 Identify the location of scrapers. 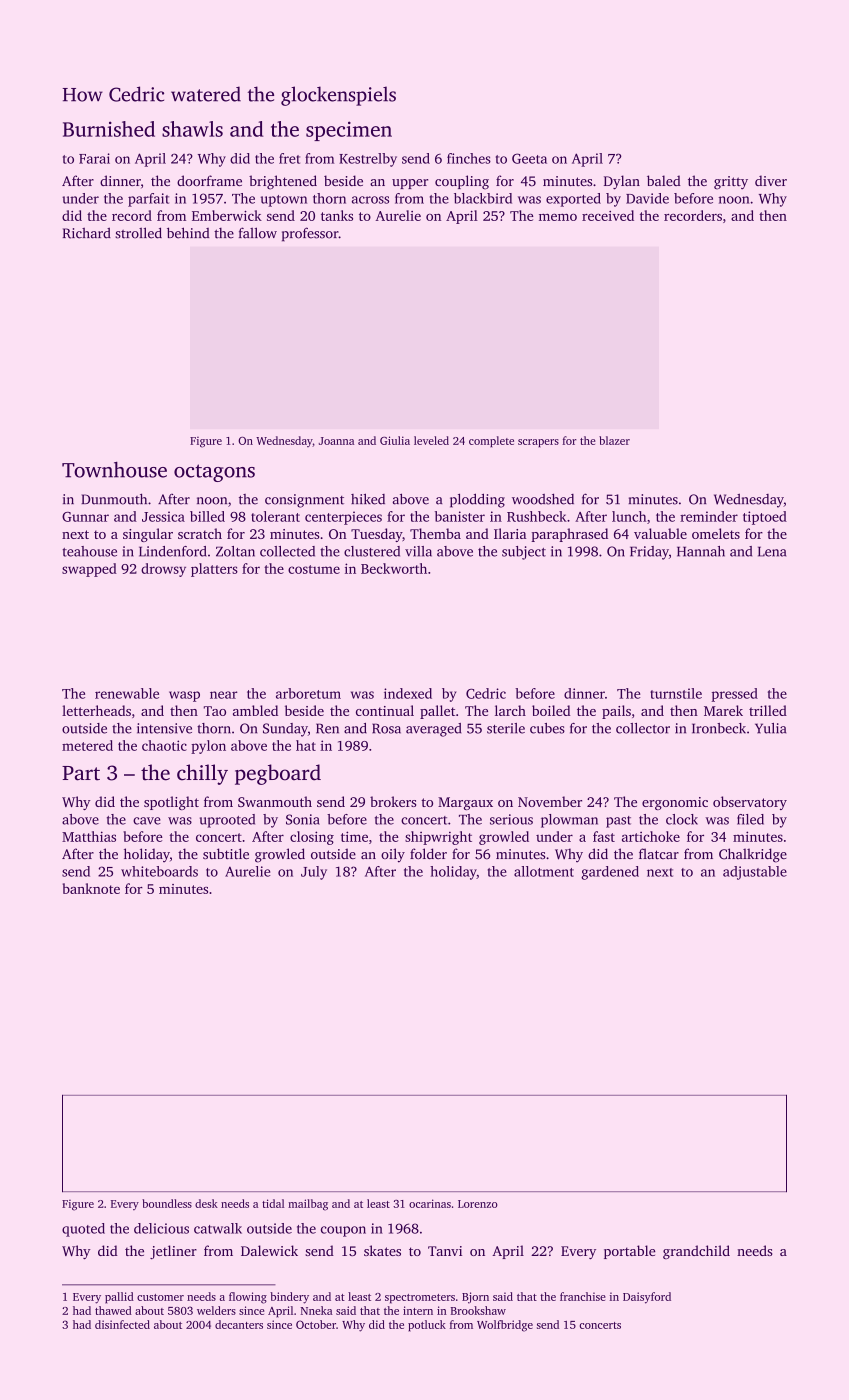
(538, 443).
